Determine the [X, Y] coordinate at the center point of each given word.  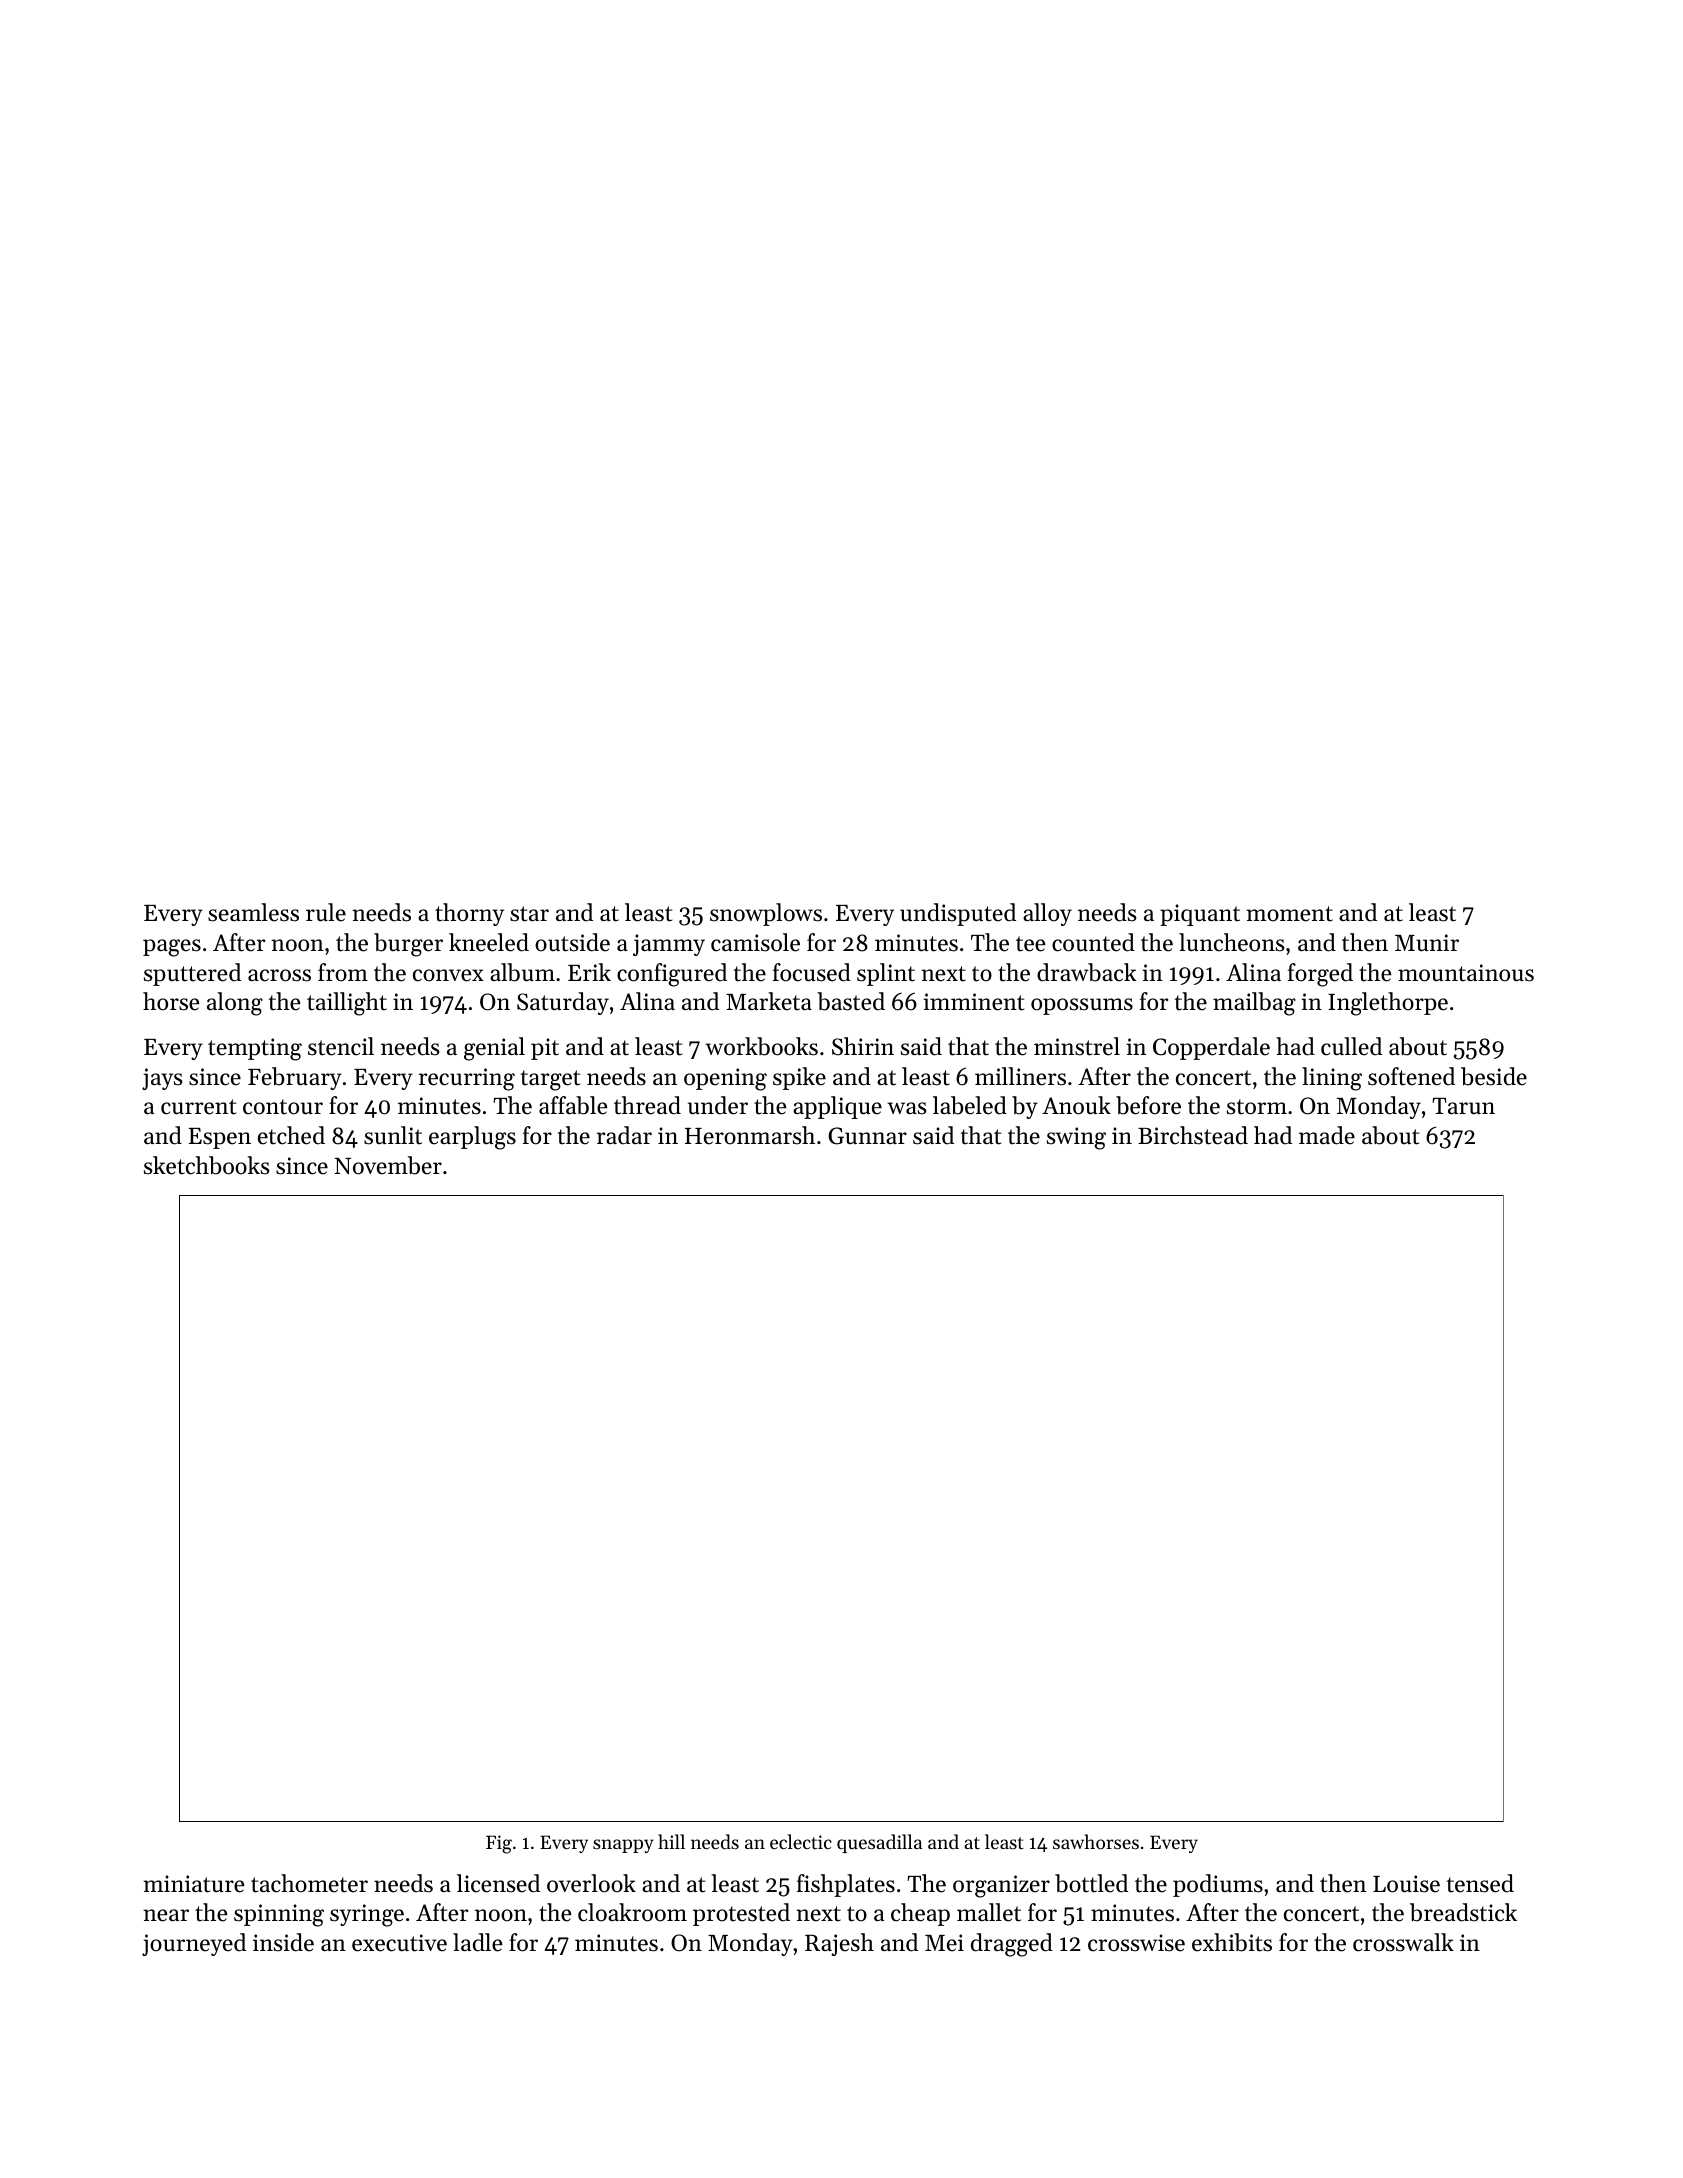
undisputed [958, 914]
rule [326, 912]
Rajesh [839, 1944]
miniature [194, 1884]
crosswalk [1403, 1942]
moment [1289, 914]
